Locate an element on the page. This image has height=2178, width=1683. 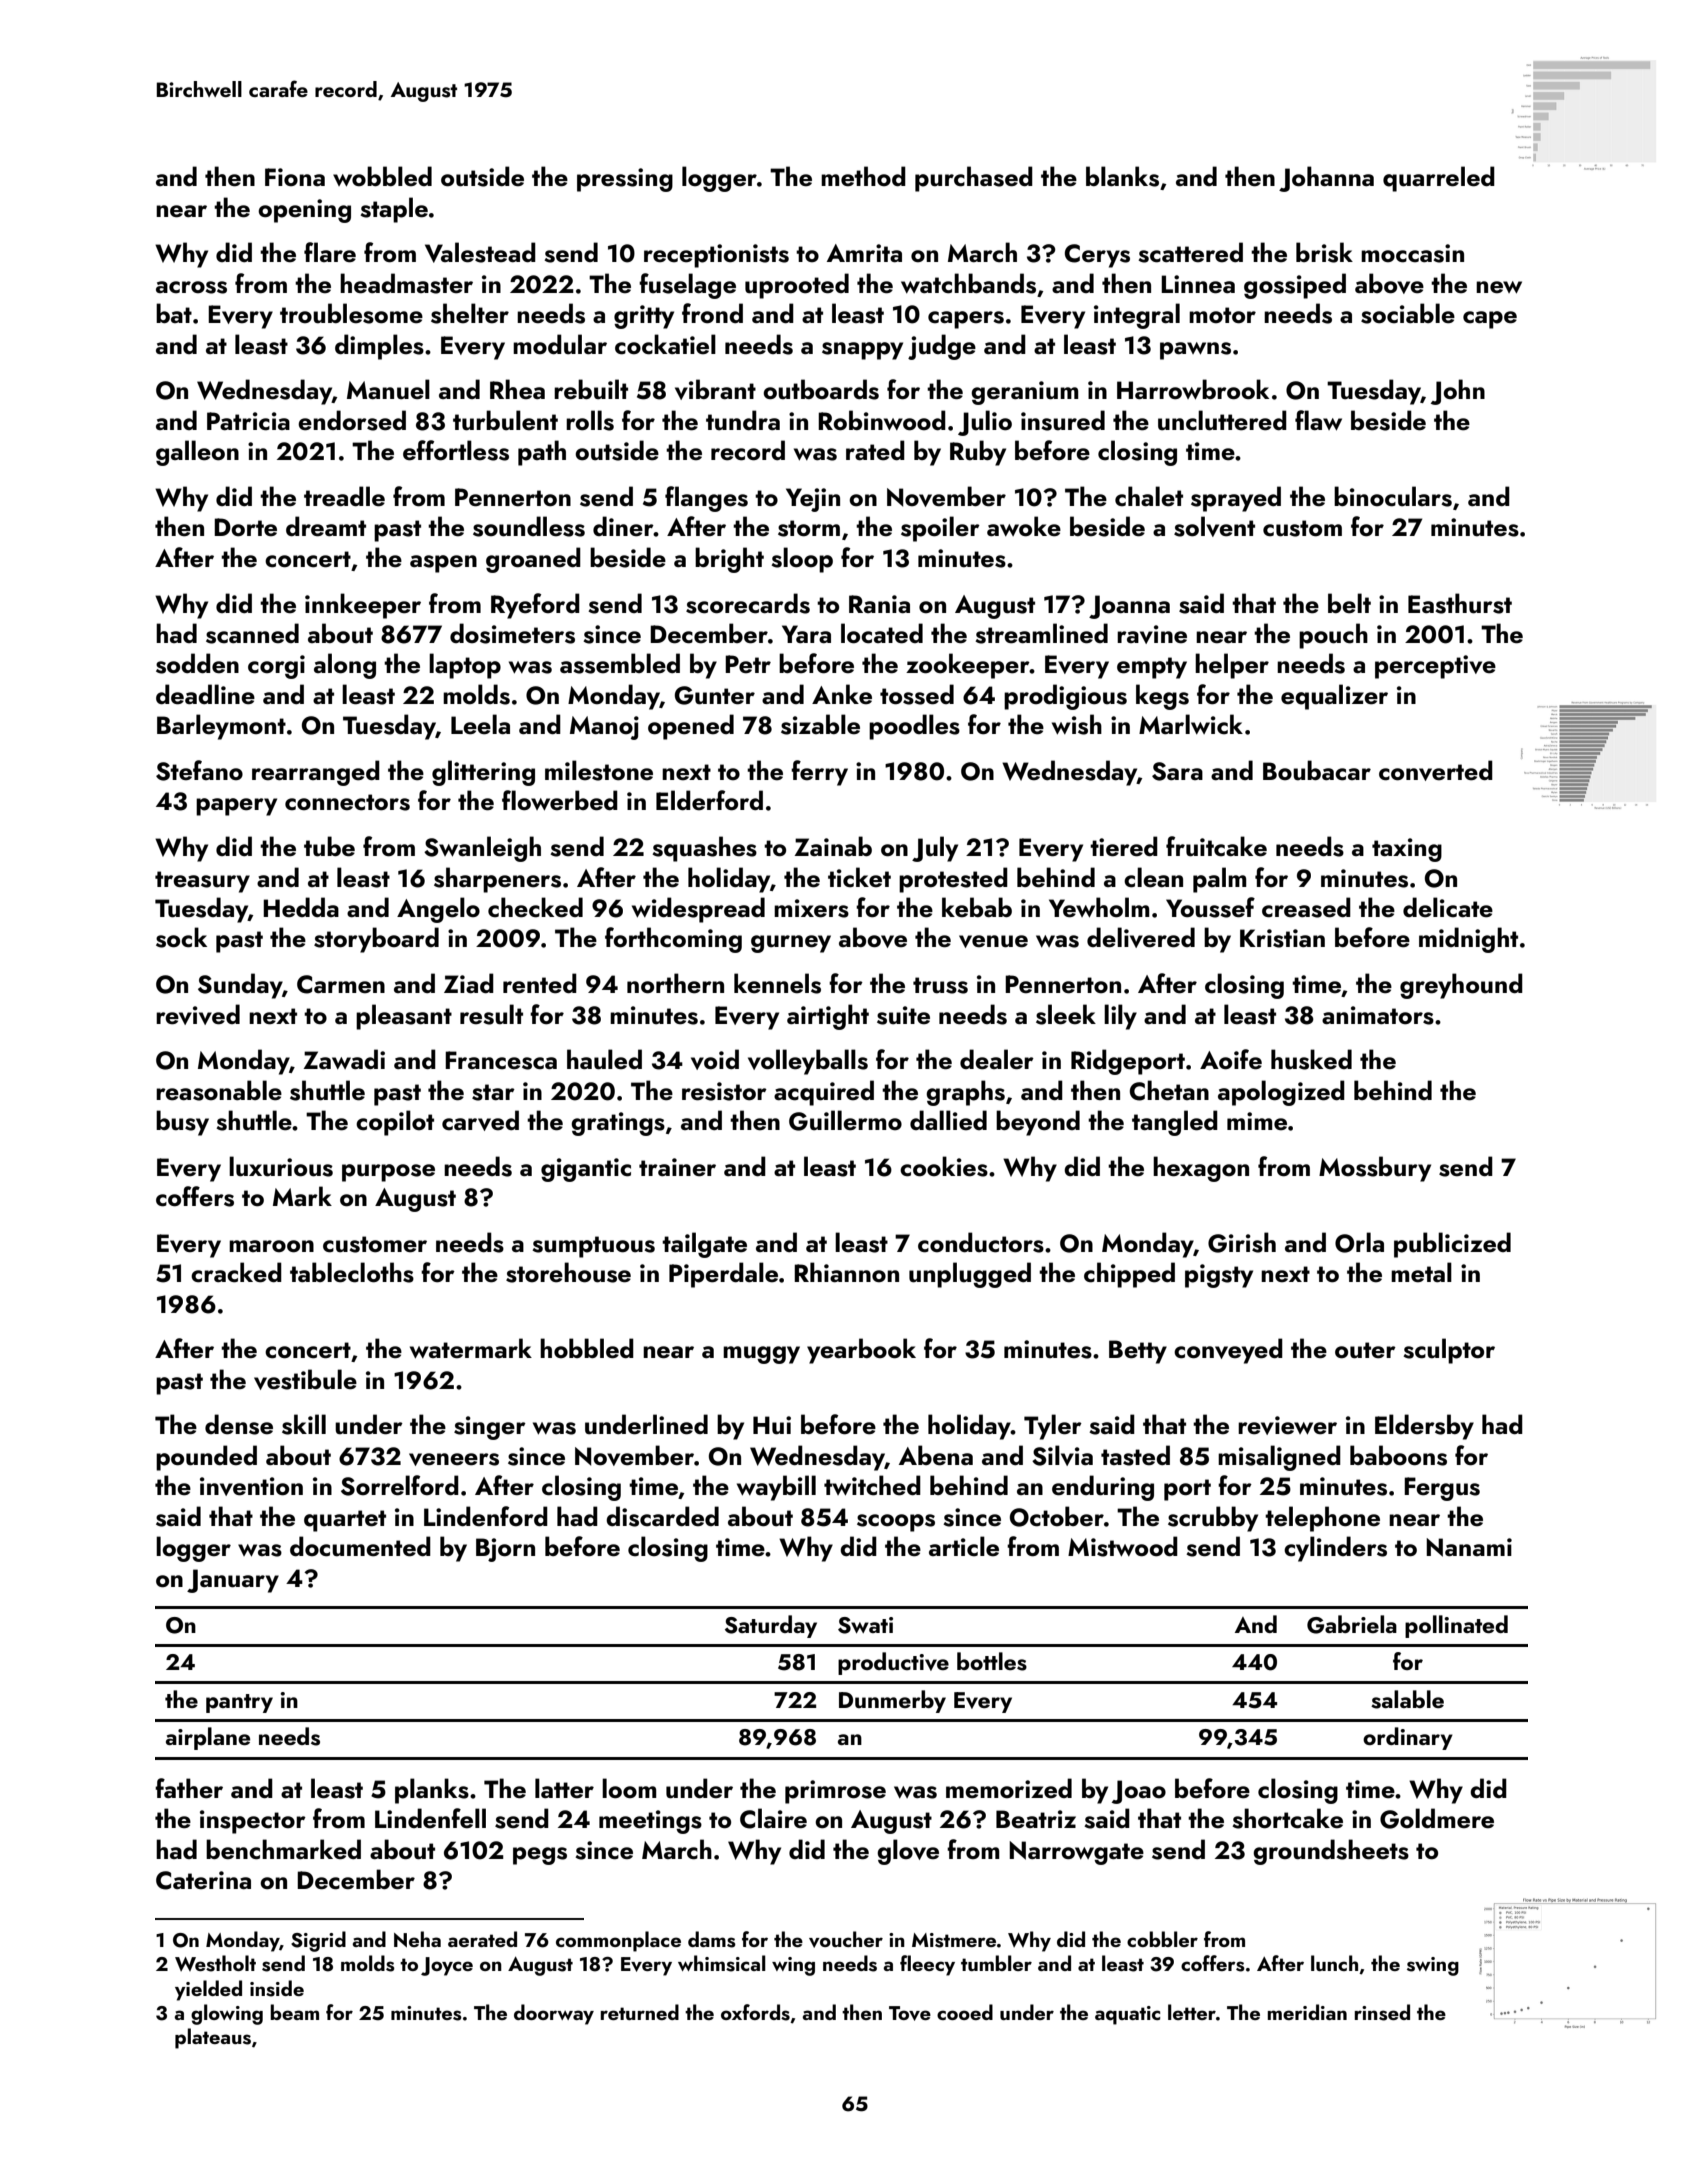
Fergus is located at coordinates (1442, 1489).
